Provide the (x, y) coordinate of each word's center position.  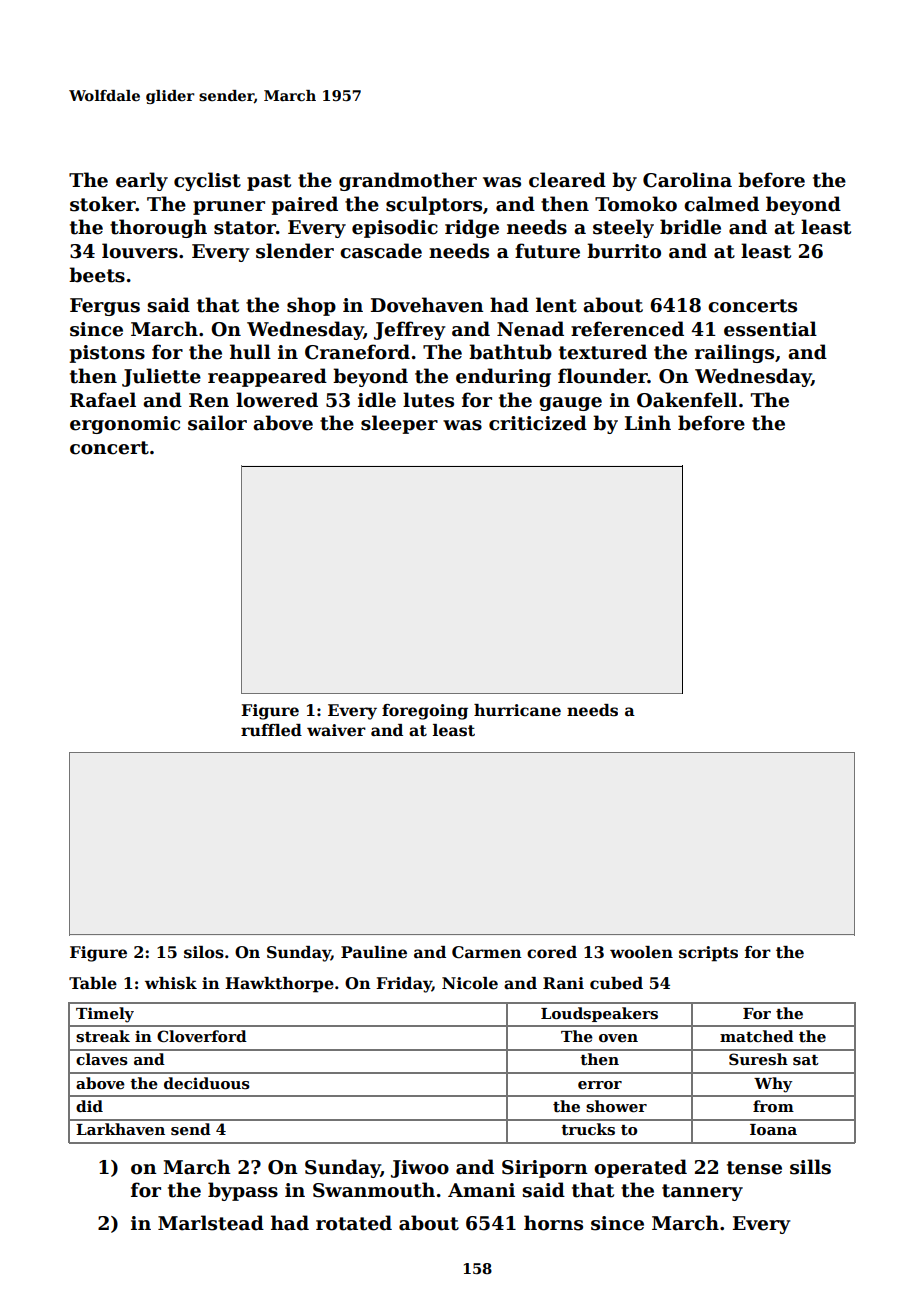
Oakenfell (687, 400)
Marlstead (211, 1223)
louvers (140, 251)
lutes (428, 400)
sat (806, 1060)
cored (552, 952)
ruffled (271, 730)
